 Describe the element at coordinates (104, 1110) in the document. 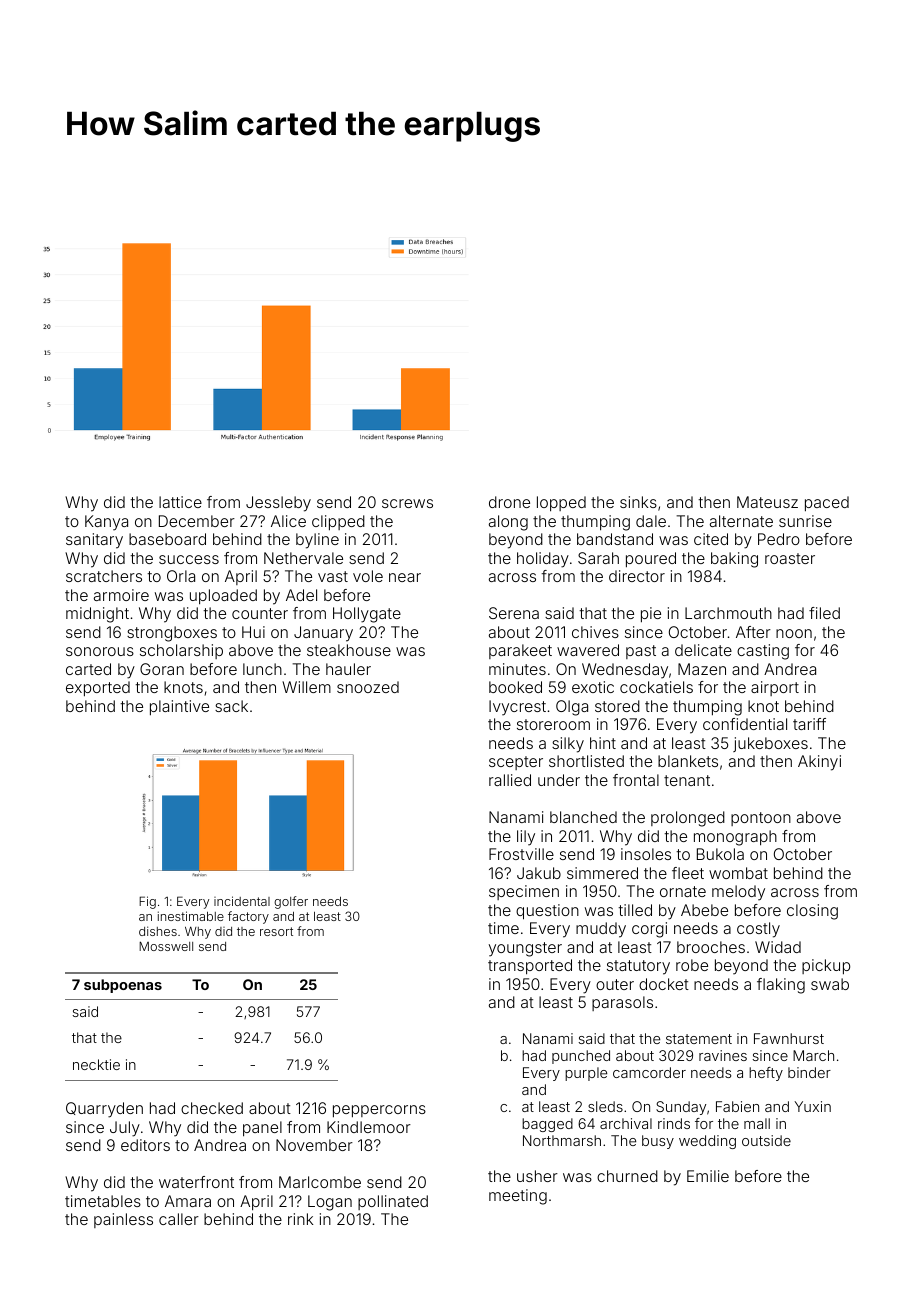

I see `Quarryden` at that location.
